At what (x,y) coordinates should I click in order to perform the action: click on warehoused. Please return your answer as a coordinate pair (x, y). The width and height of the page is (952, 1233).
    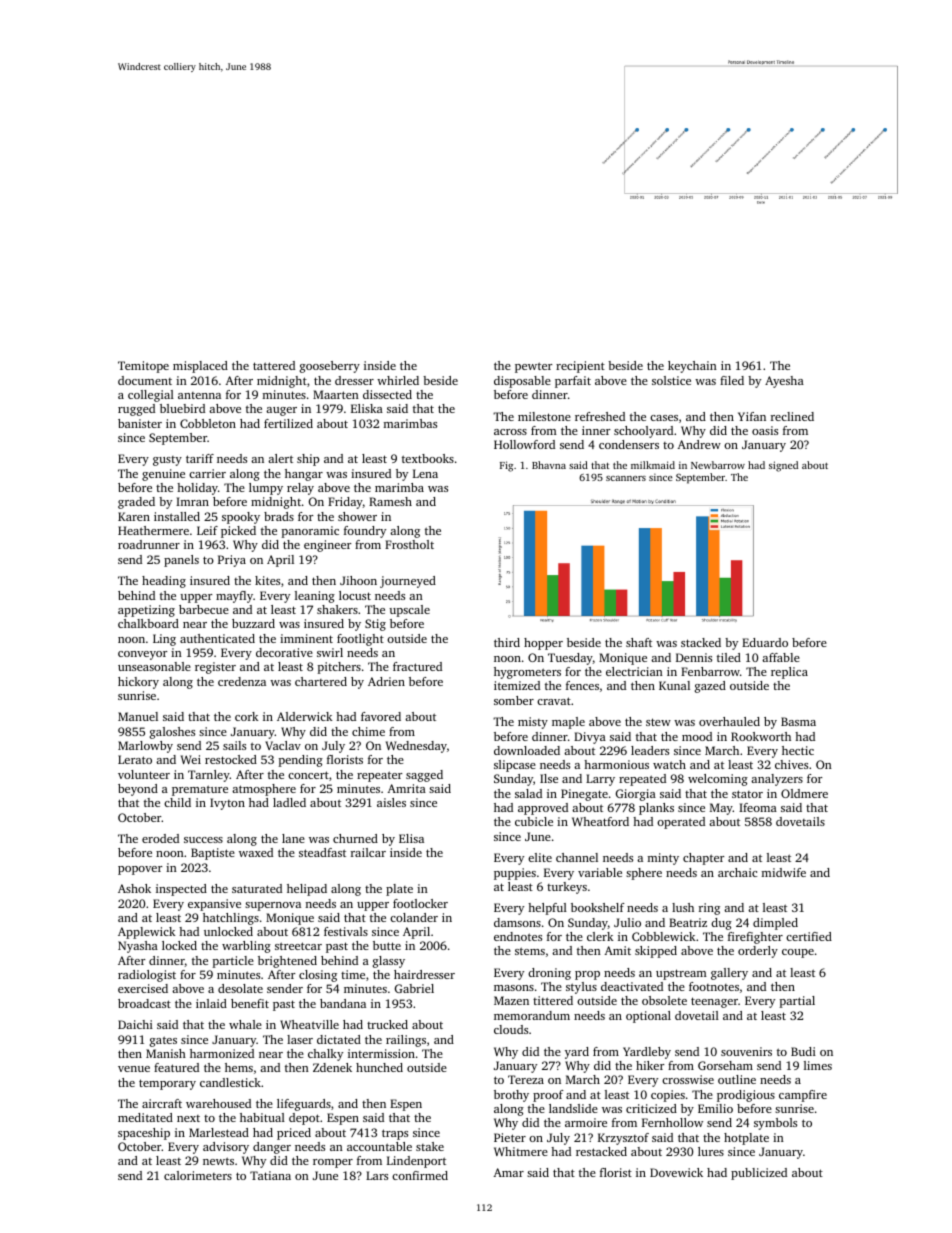
    Looking at the image, I should click on (218, 1103).
